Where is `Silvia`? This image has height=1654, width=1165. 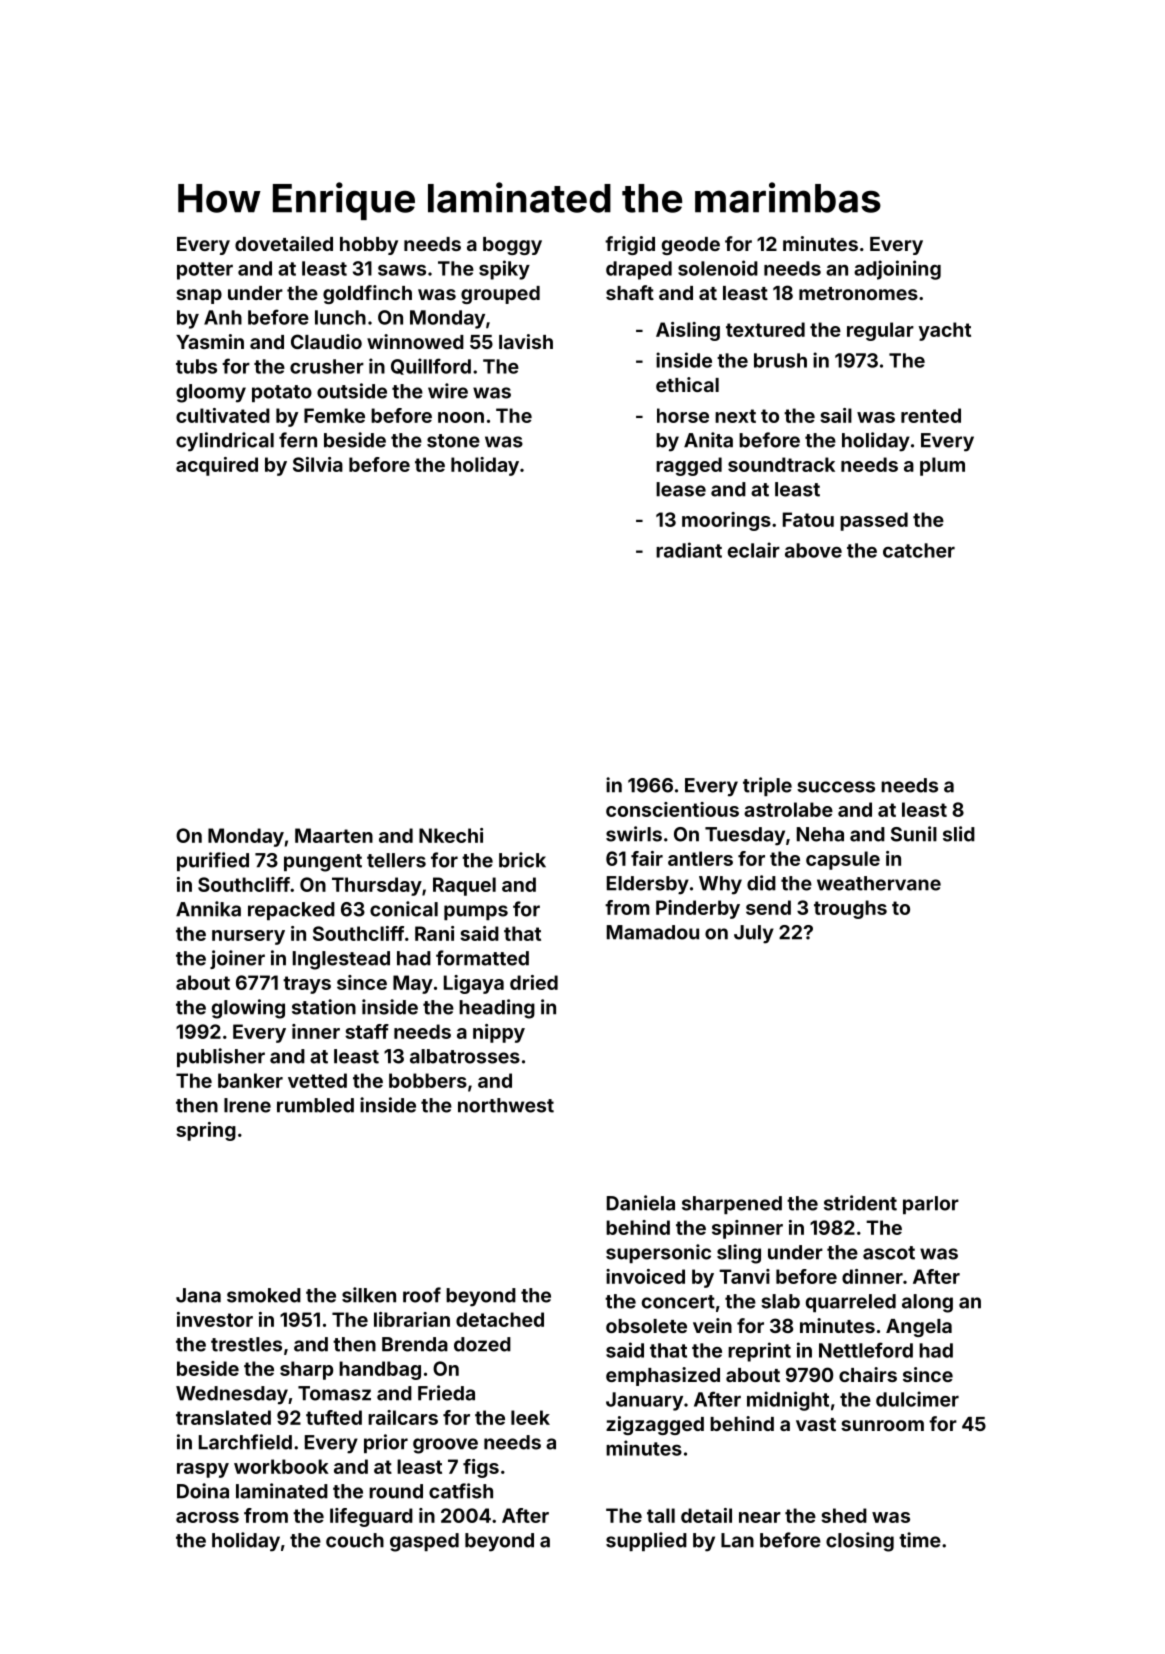 Silvia is located at coordinates (318, 464).
